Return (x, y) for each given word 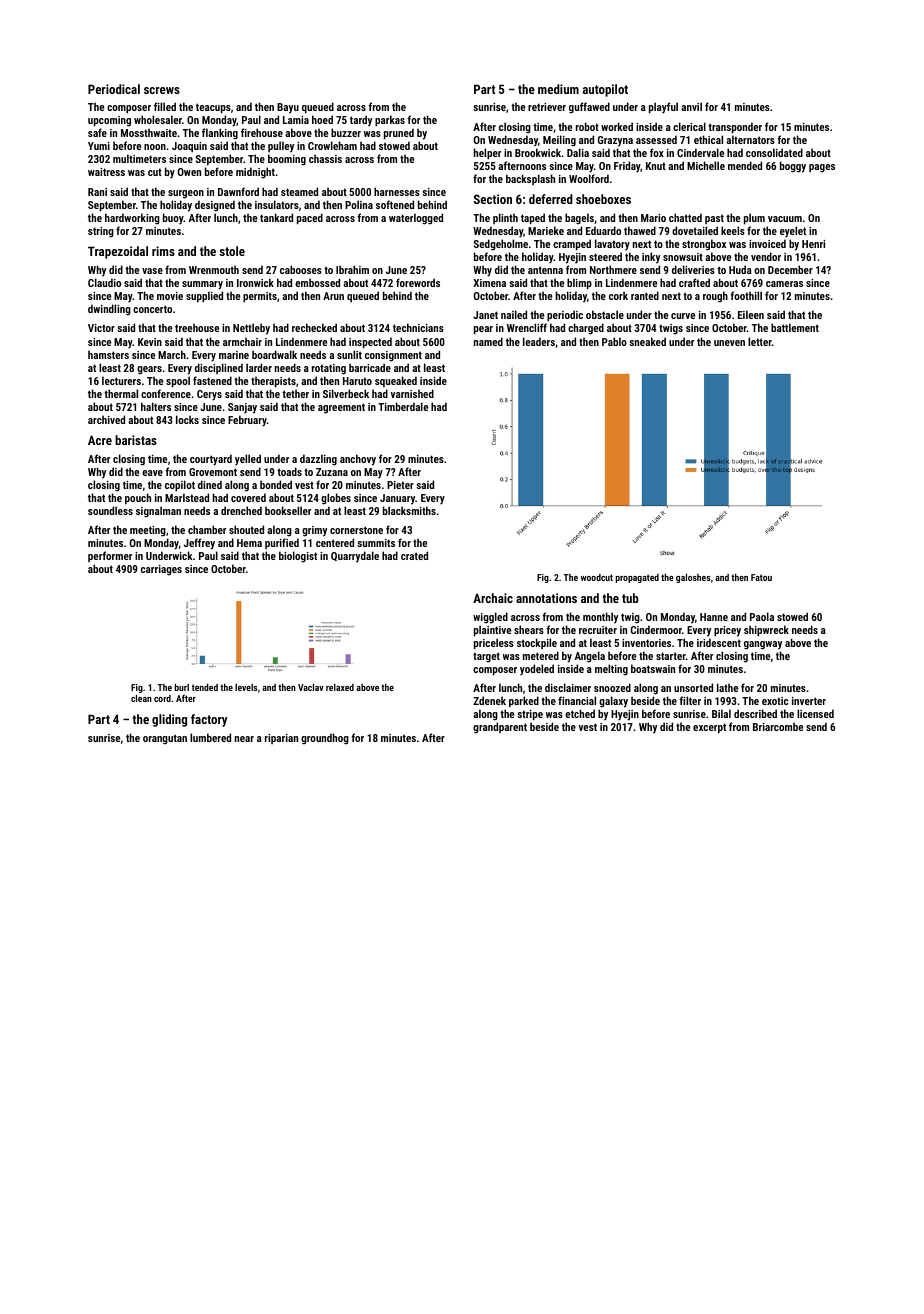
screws (162, 90)
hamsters (108, 354)
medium (558, 89)
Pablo (614, 341)
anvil (691, 106)
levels (246, 687)
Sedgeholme (501, 245)
